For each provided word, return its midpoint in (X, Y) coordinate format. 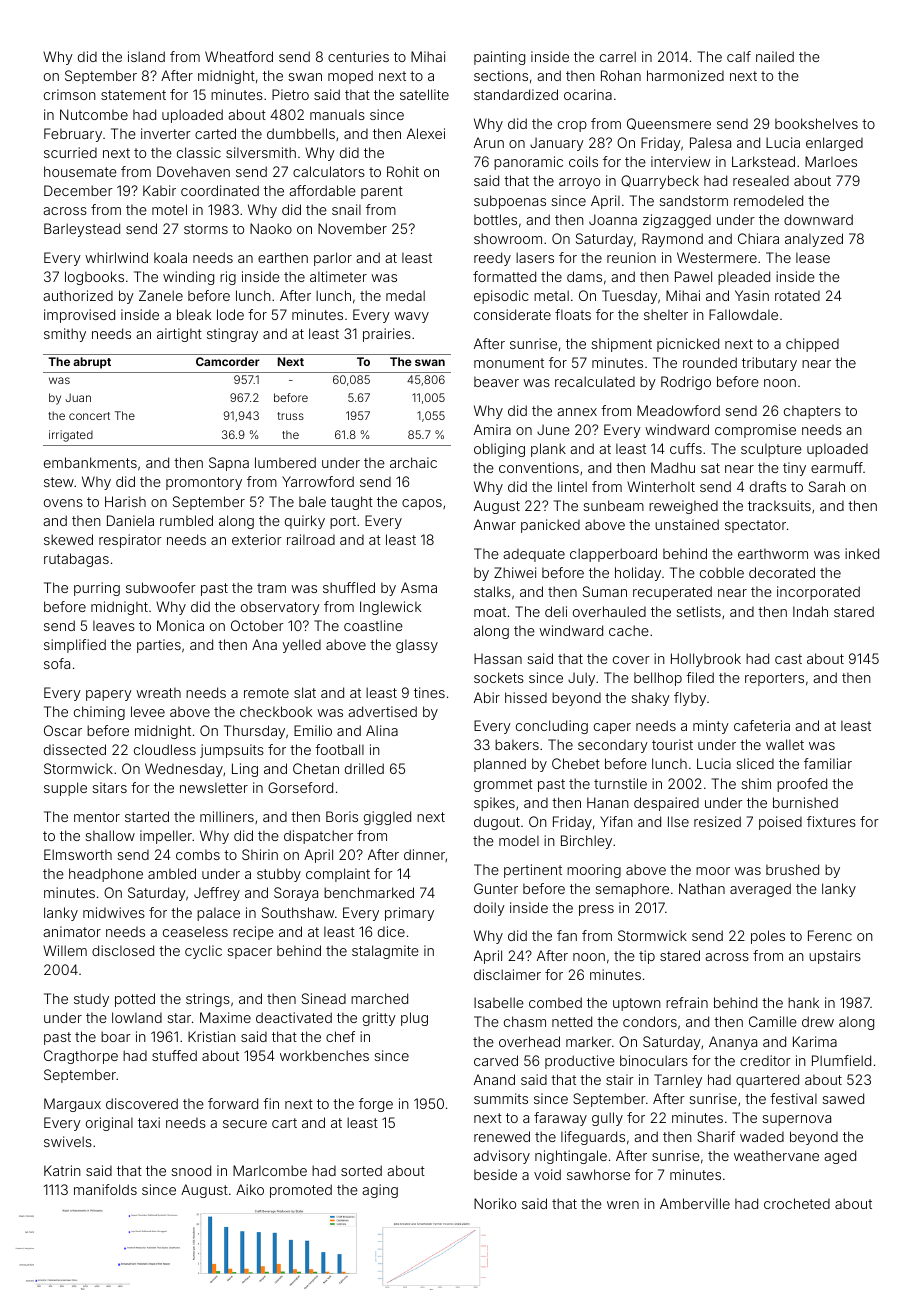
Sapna (229, 464)
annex (577, 412)
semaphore (632, 890)
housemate (80, 171)
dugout (497, 823)
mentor (97, 817)
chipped (812, 345)
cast (788, 659)
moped (350, 77)
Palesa (710, 142)
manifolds (105, 1189)
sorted (361, 1170)
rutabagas (76, 560)
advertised (382, 711)
